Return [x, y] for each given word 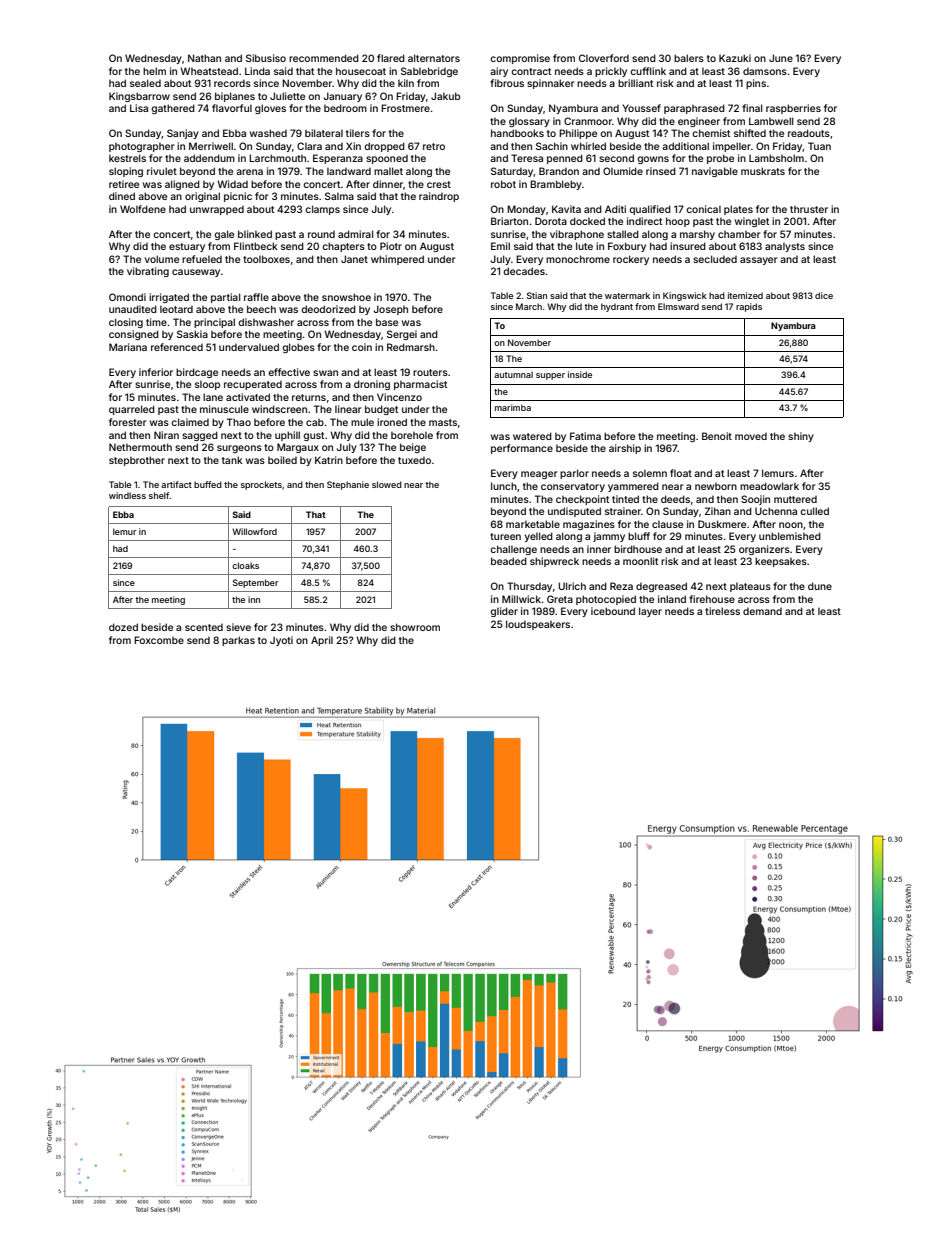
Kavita [566, 209]
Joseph [391, 310]
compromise [520, 59]
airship [625, 449]
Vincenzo [399, 397]
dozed [123, 627]
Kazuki [735, 58]
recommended [324, 58]
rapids [749, 307]
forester [128, 422]
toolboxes [266, 259]
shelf [159, 495]
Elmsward [678, 306]
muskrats [763, 171]
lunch [504, 486]
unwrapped [217, 210]
